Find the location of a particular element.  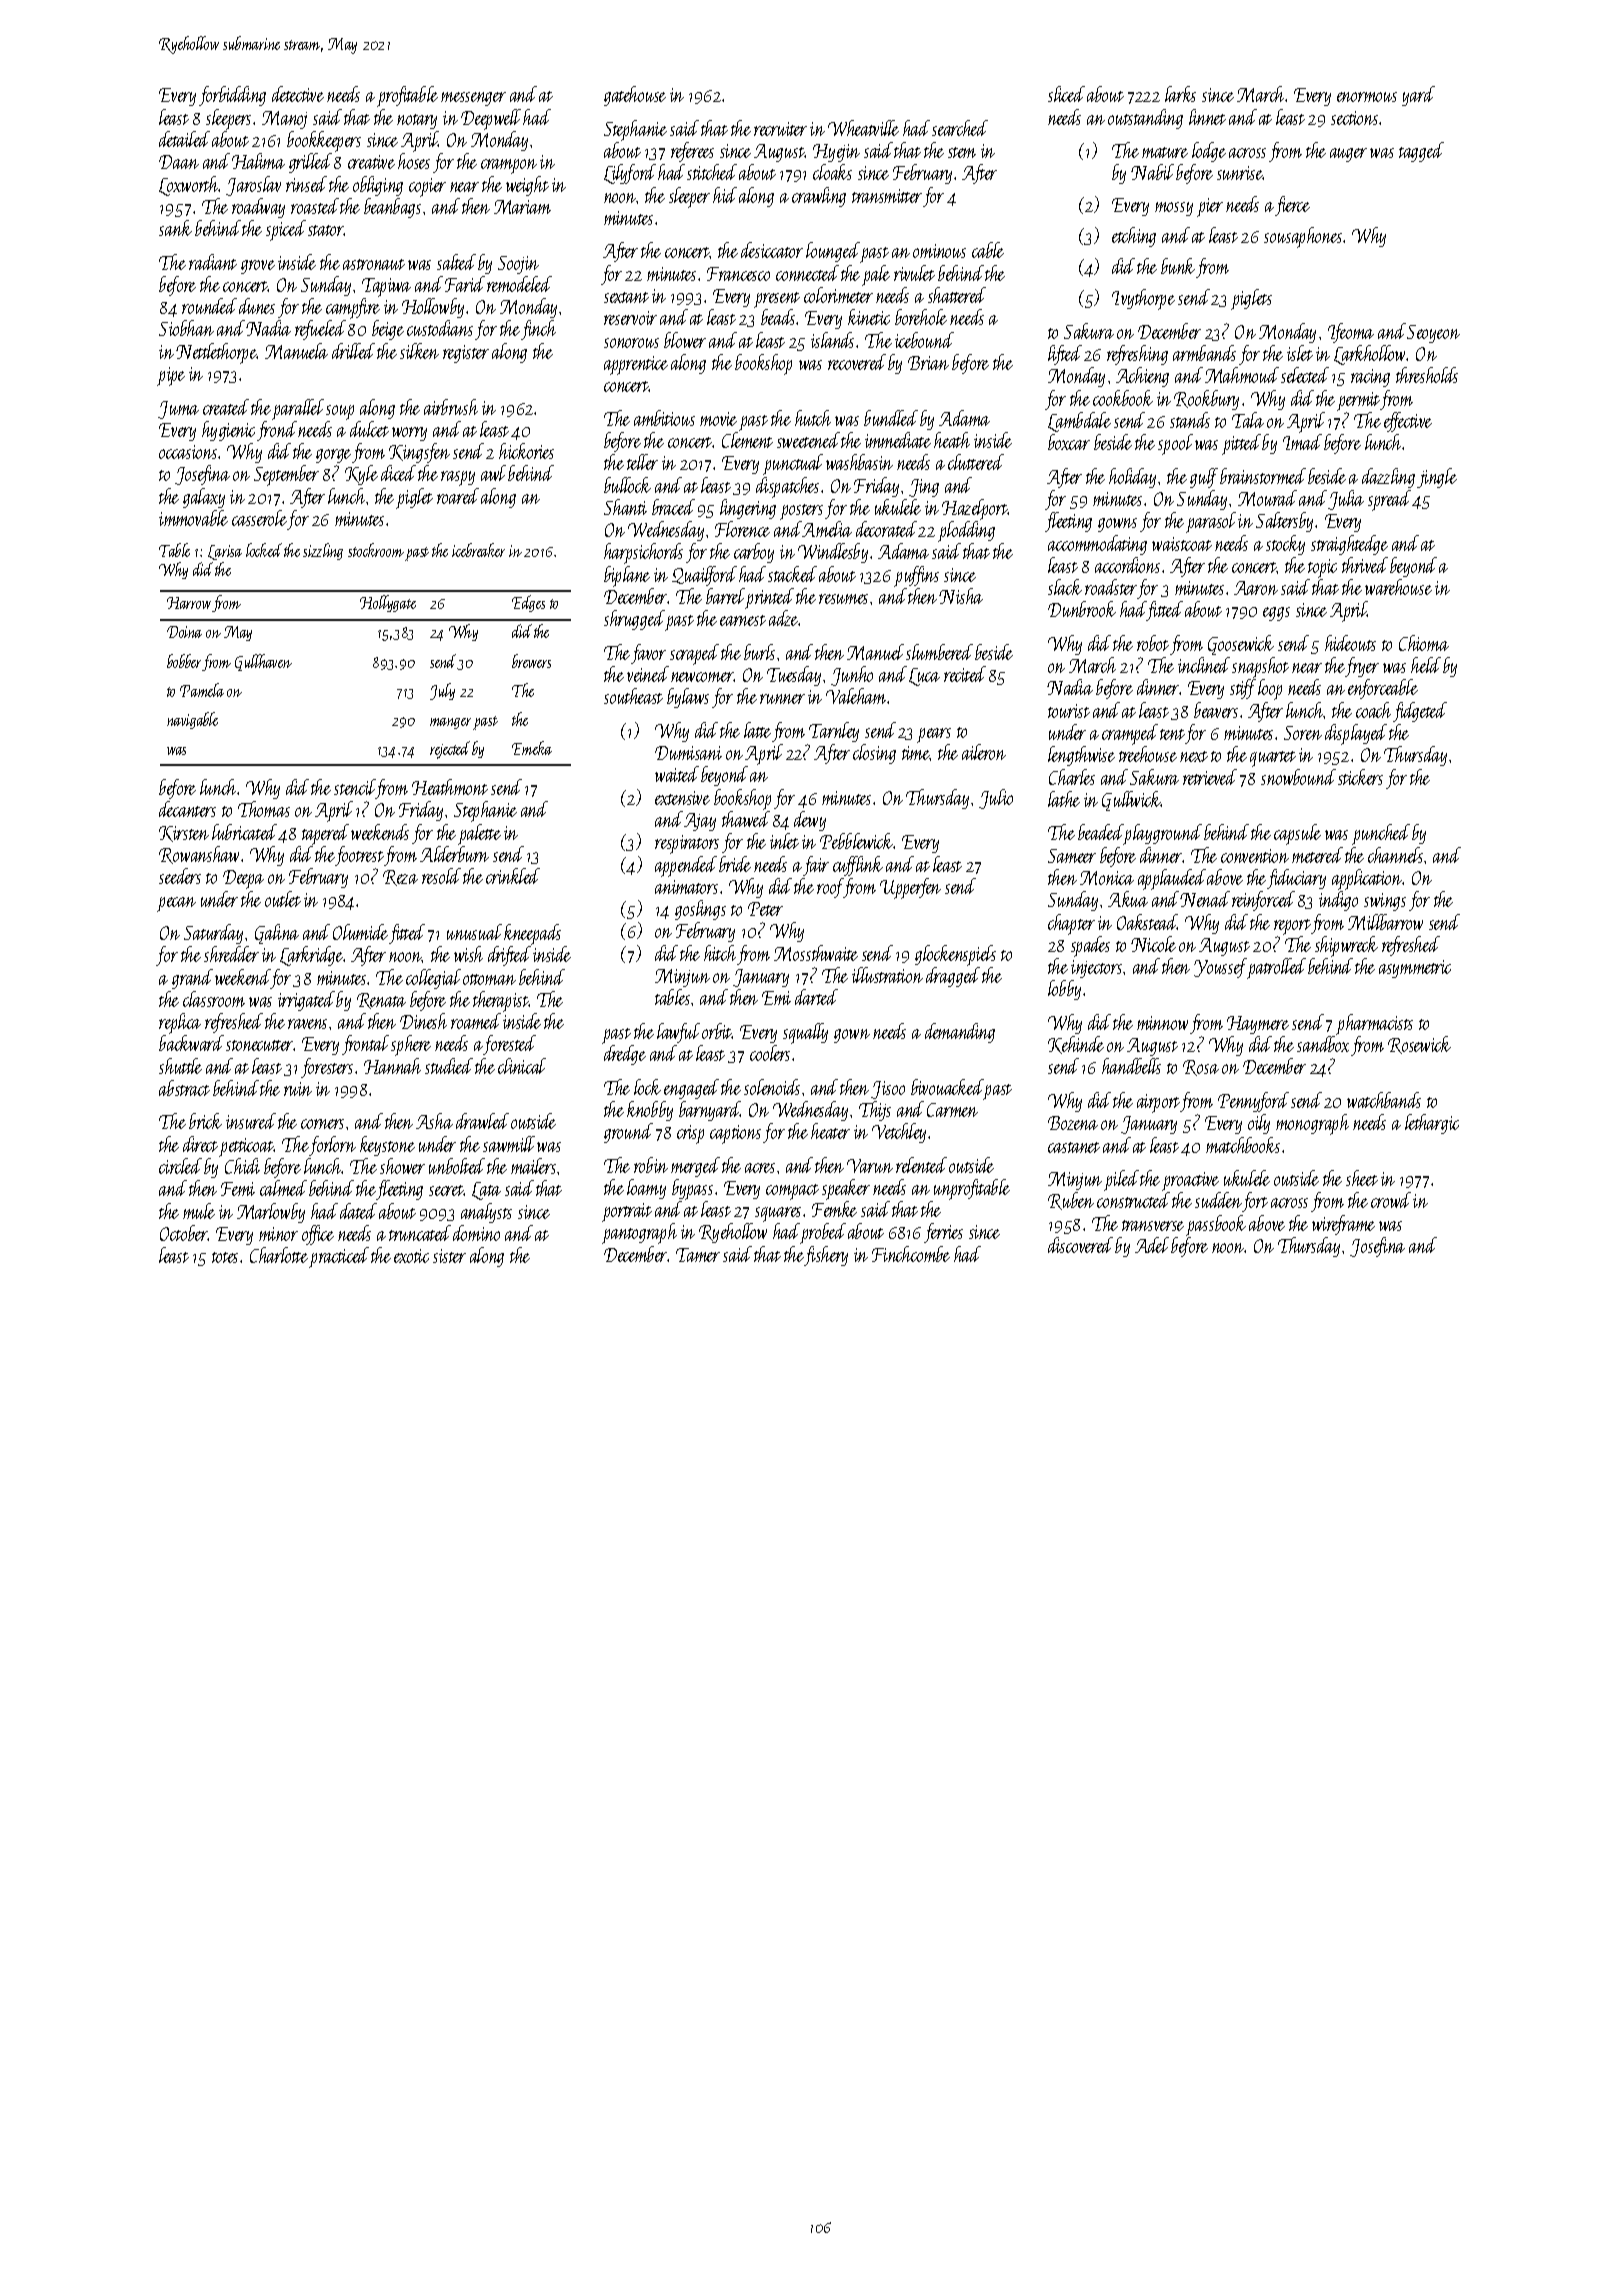

cable is located at coordinates (988, 250).
